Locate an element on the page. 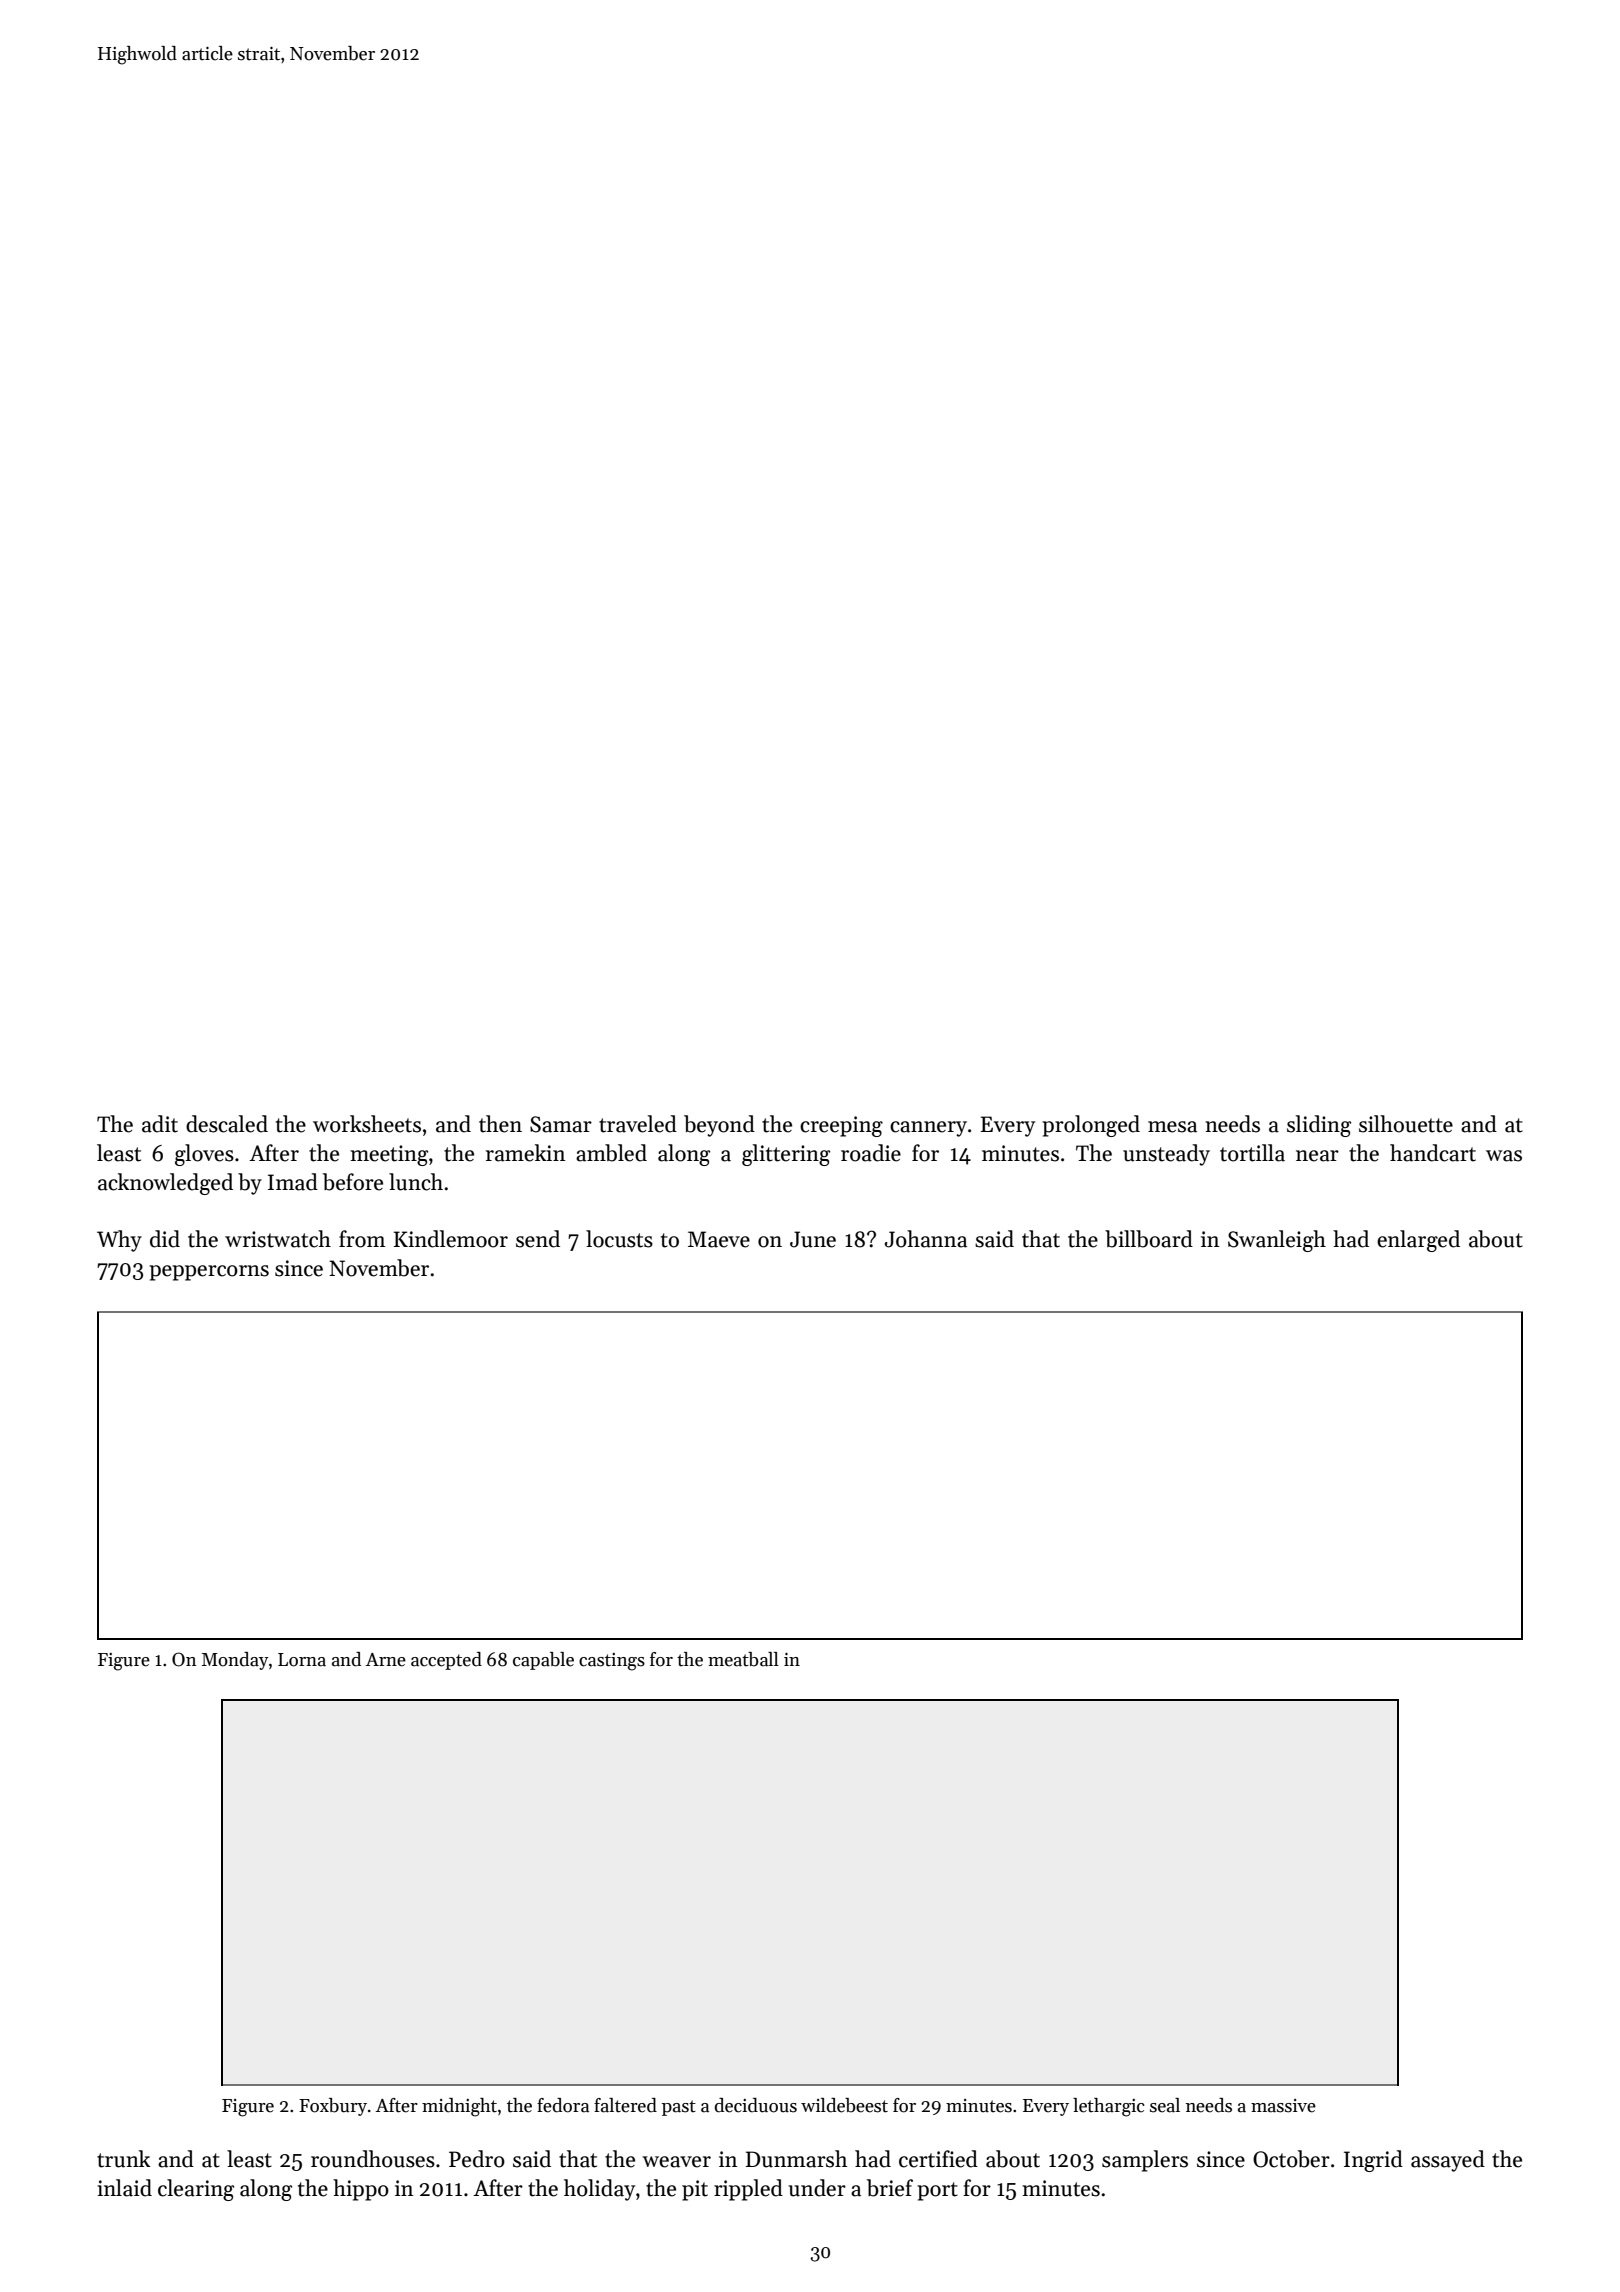  prolonged is located at coordinates (1091, 1126).
